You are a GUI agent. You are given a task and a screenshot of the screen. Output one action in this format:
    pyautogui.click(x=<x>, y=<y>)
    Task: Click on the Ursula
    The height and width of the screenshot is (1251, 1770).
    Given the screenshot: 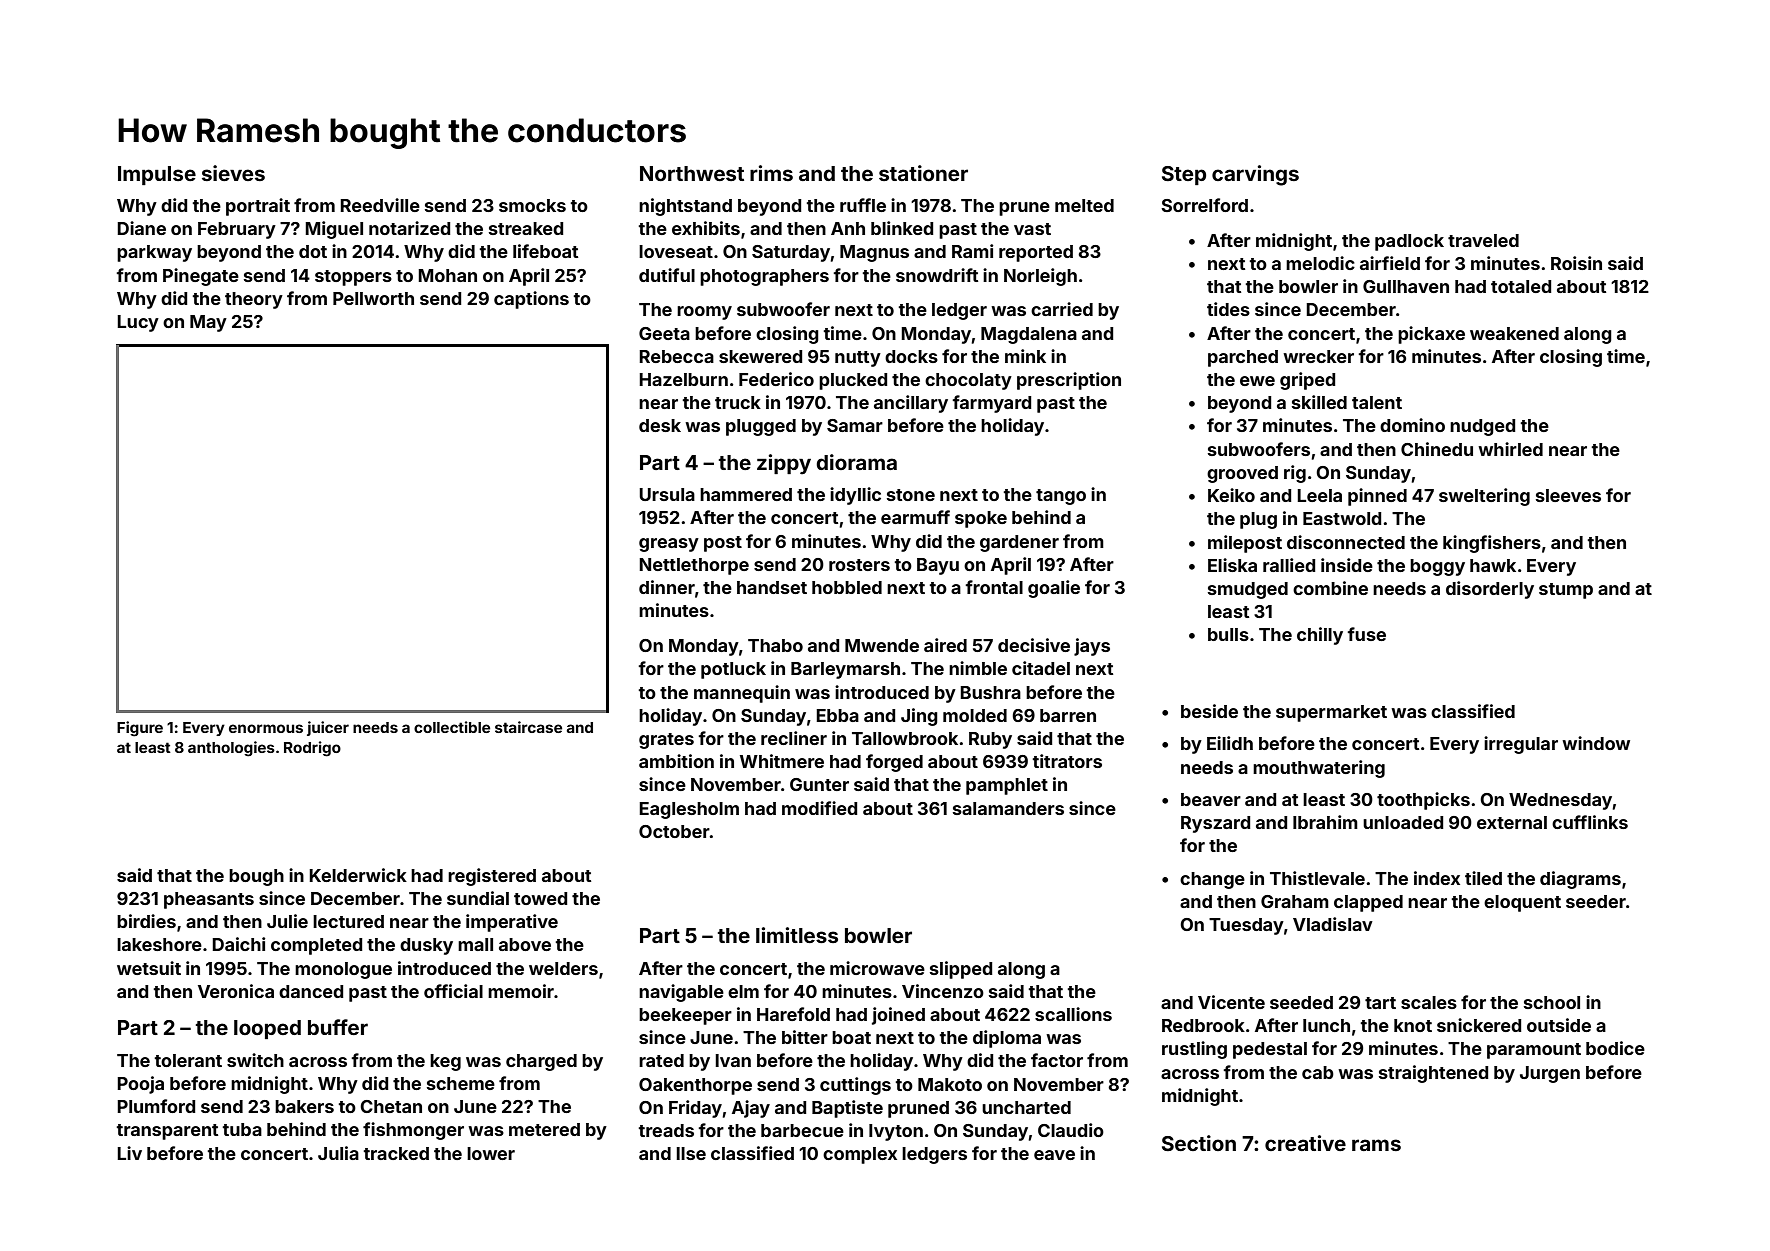 What is the action you would take?
    pyautogui.click(x=667, y=494)
